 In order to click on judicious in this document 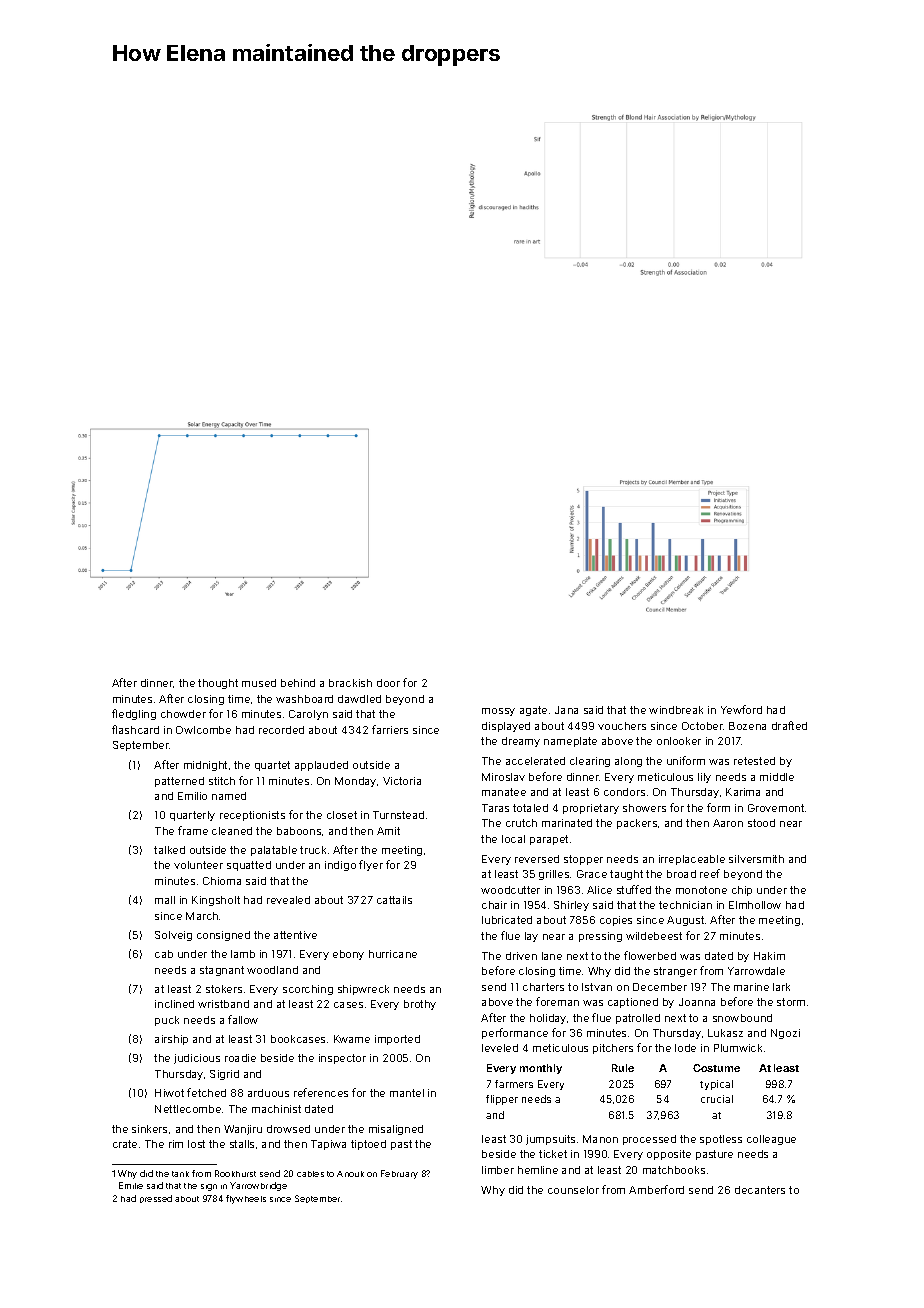, I will do `click(197, 1059)`.
